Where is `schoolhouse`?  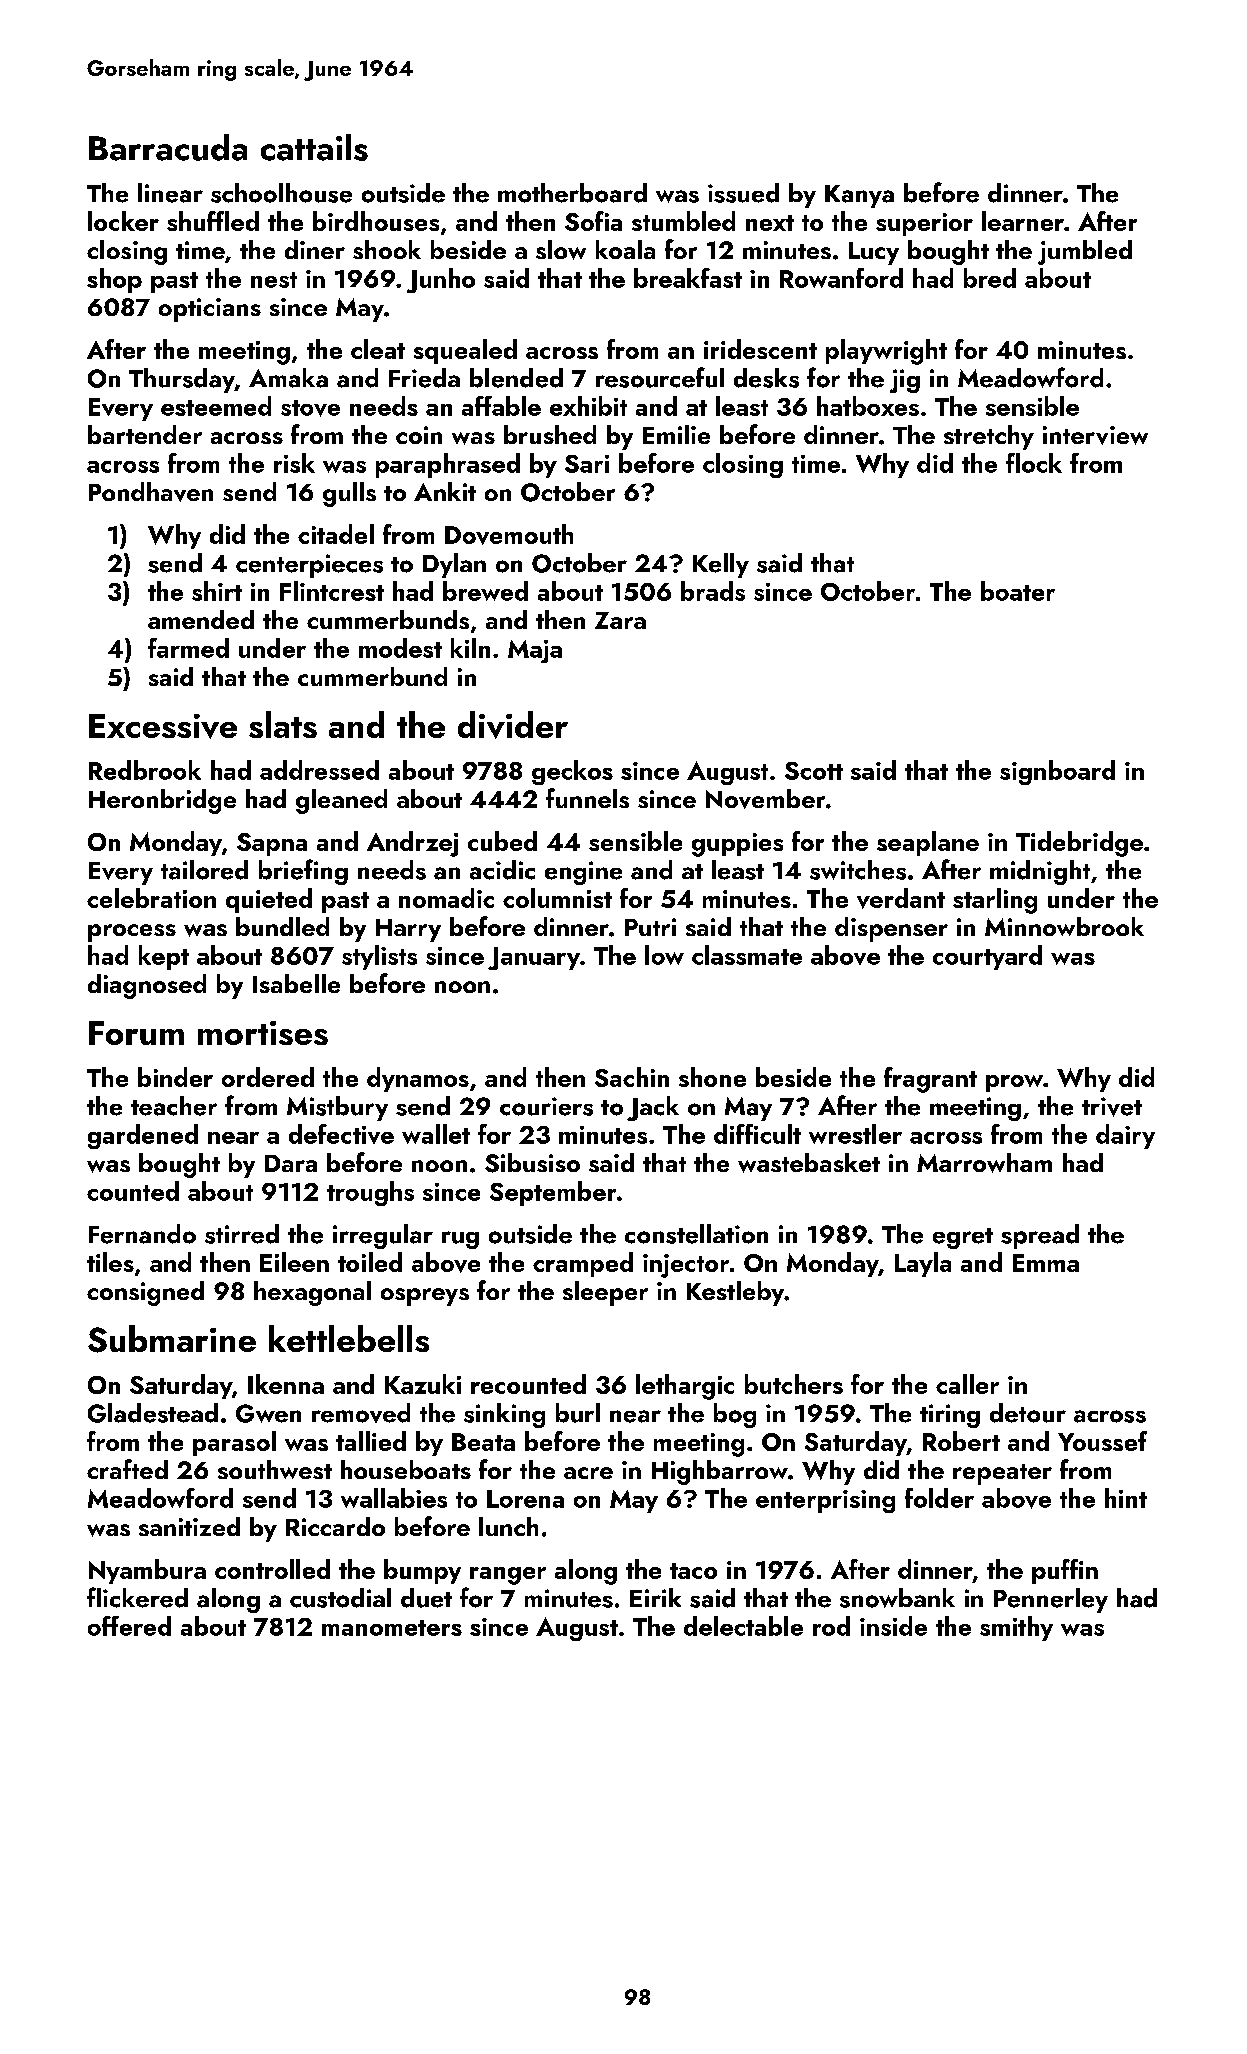
schoolhouse is located at coordinates (281, 193).
